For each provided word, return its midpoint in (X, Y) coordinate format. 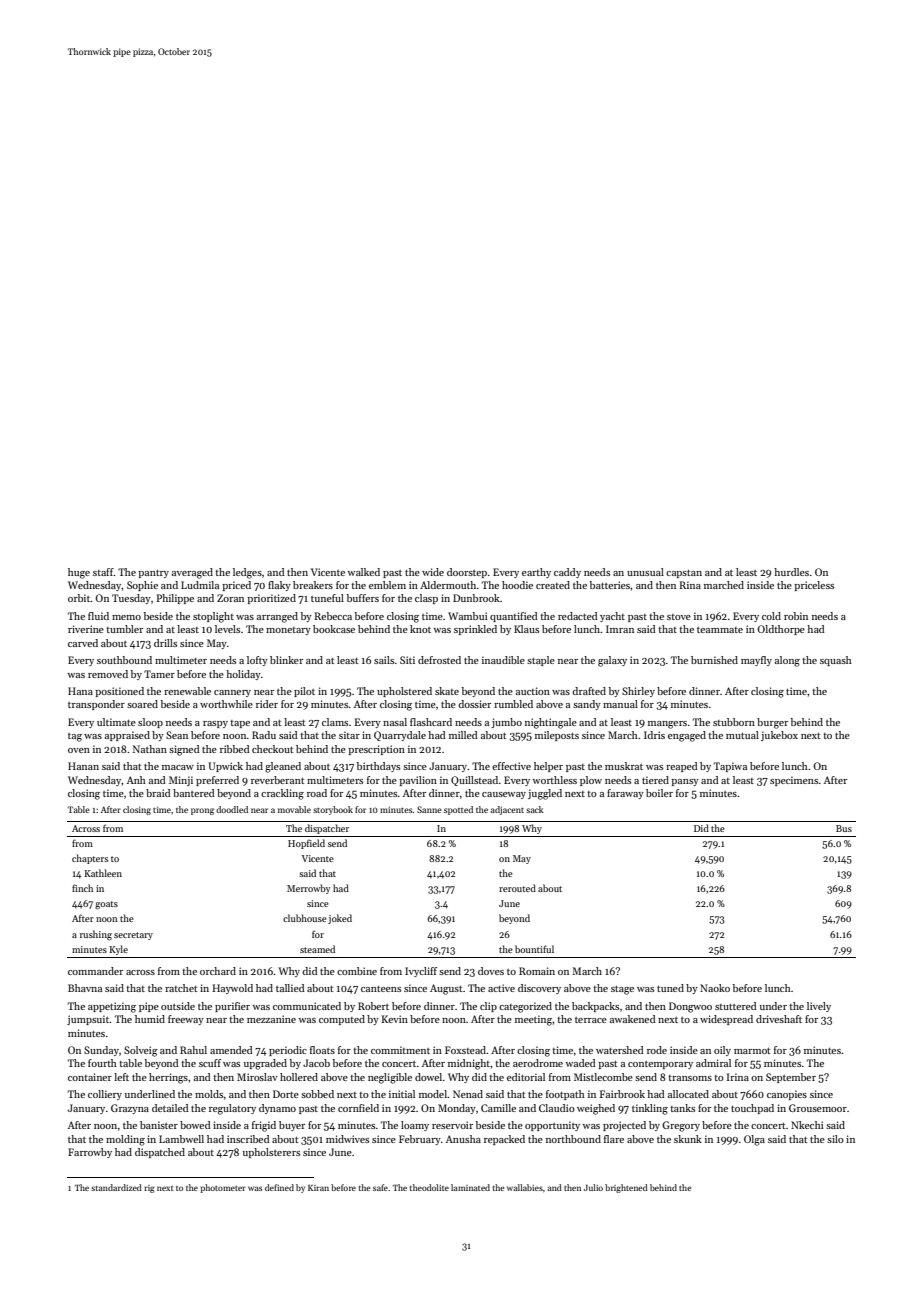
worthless (554, 780)
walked (363, 572)
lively (819, 1007)
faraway (625, 794)
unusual (645, 572)
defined (279, 1187)
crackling (282, 794)
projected (624, 1126)
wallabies (525, 1187)
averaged (192, 573)
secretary (133, 936)
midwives (347, 1139)
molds (209, 1094)
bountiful (534, 949)
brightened (626, 1188)
